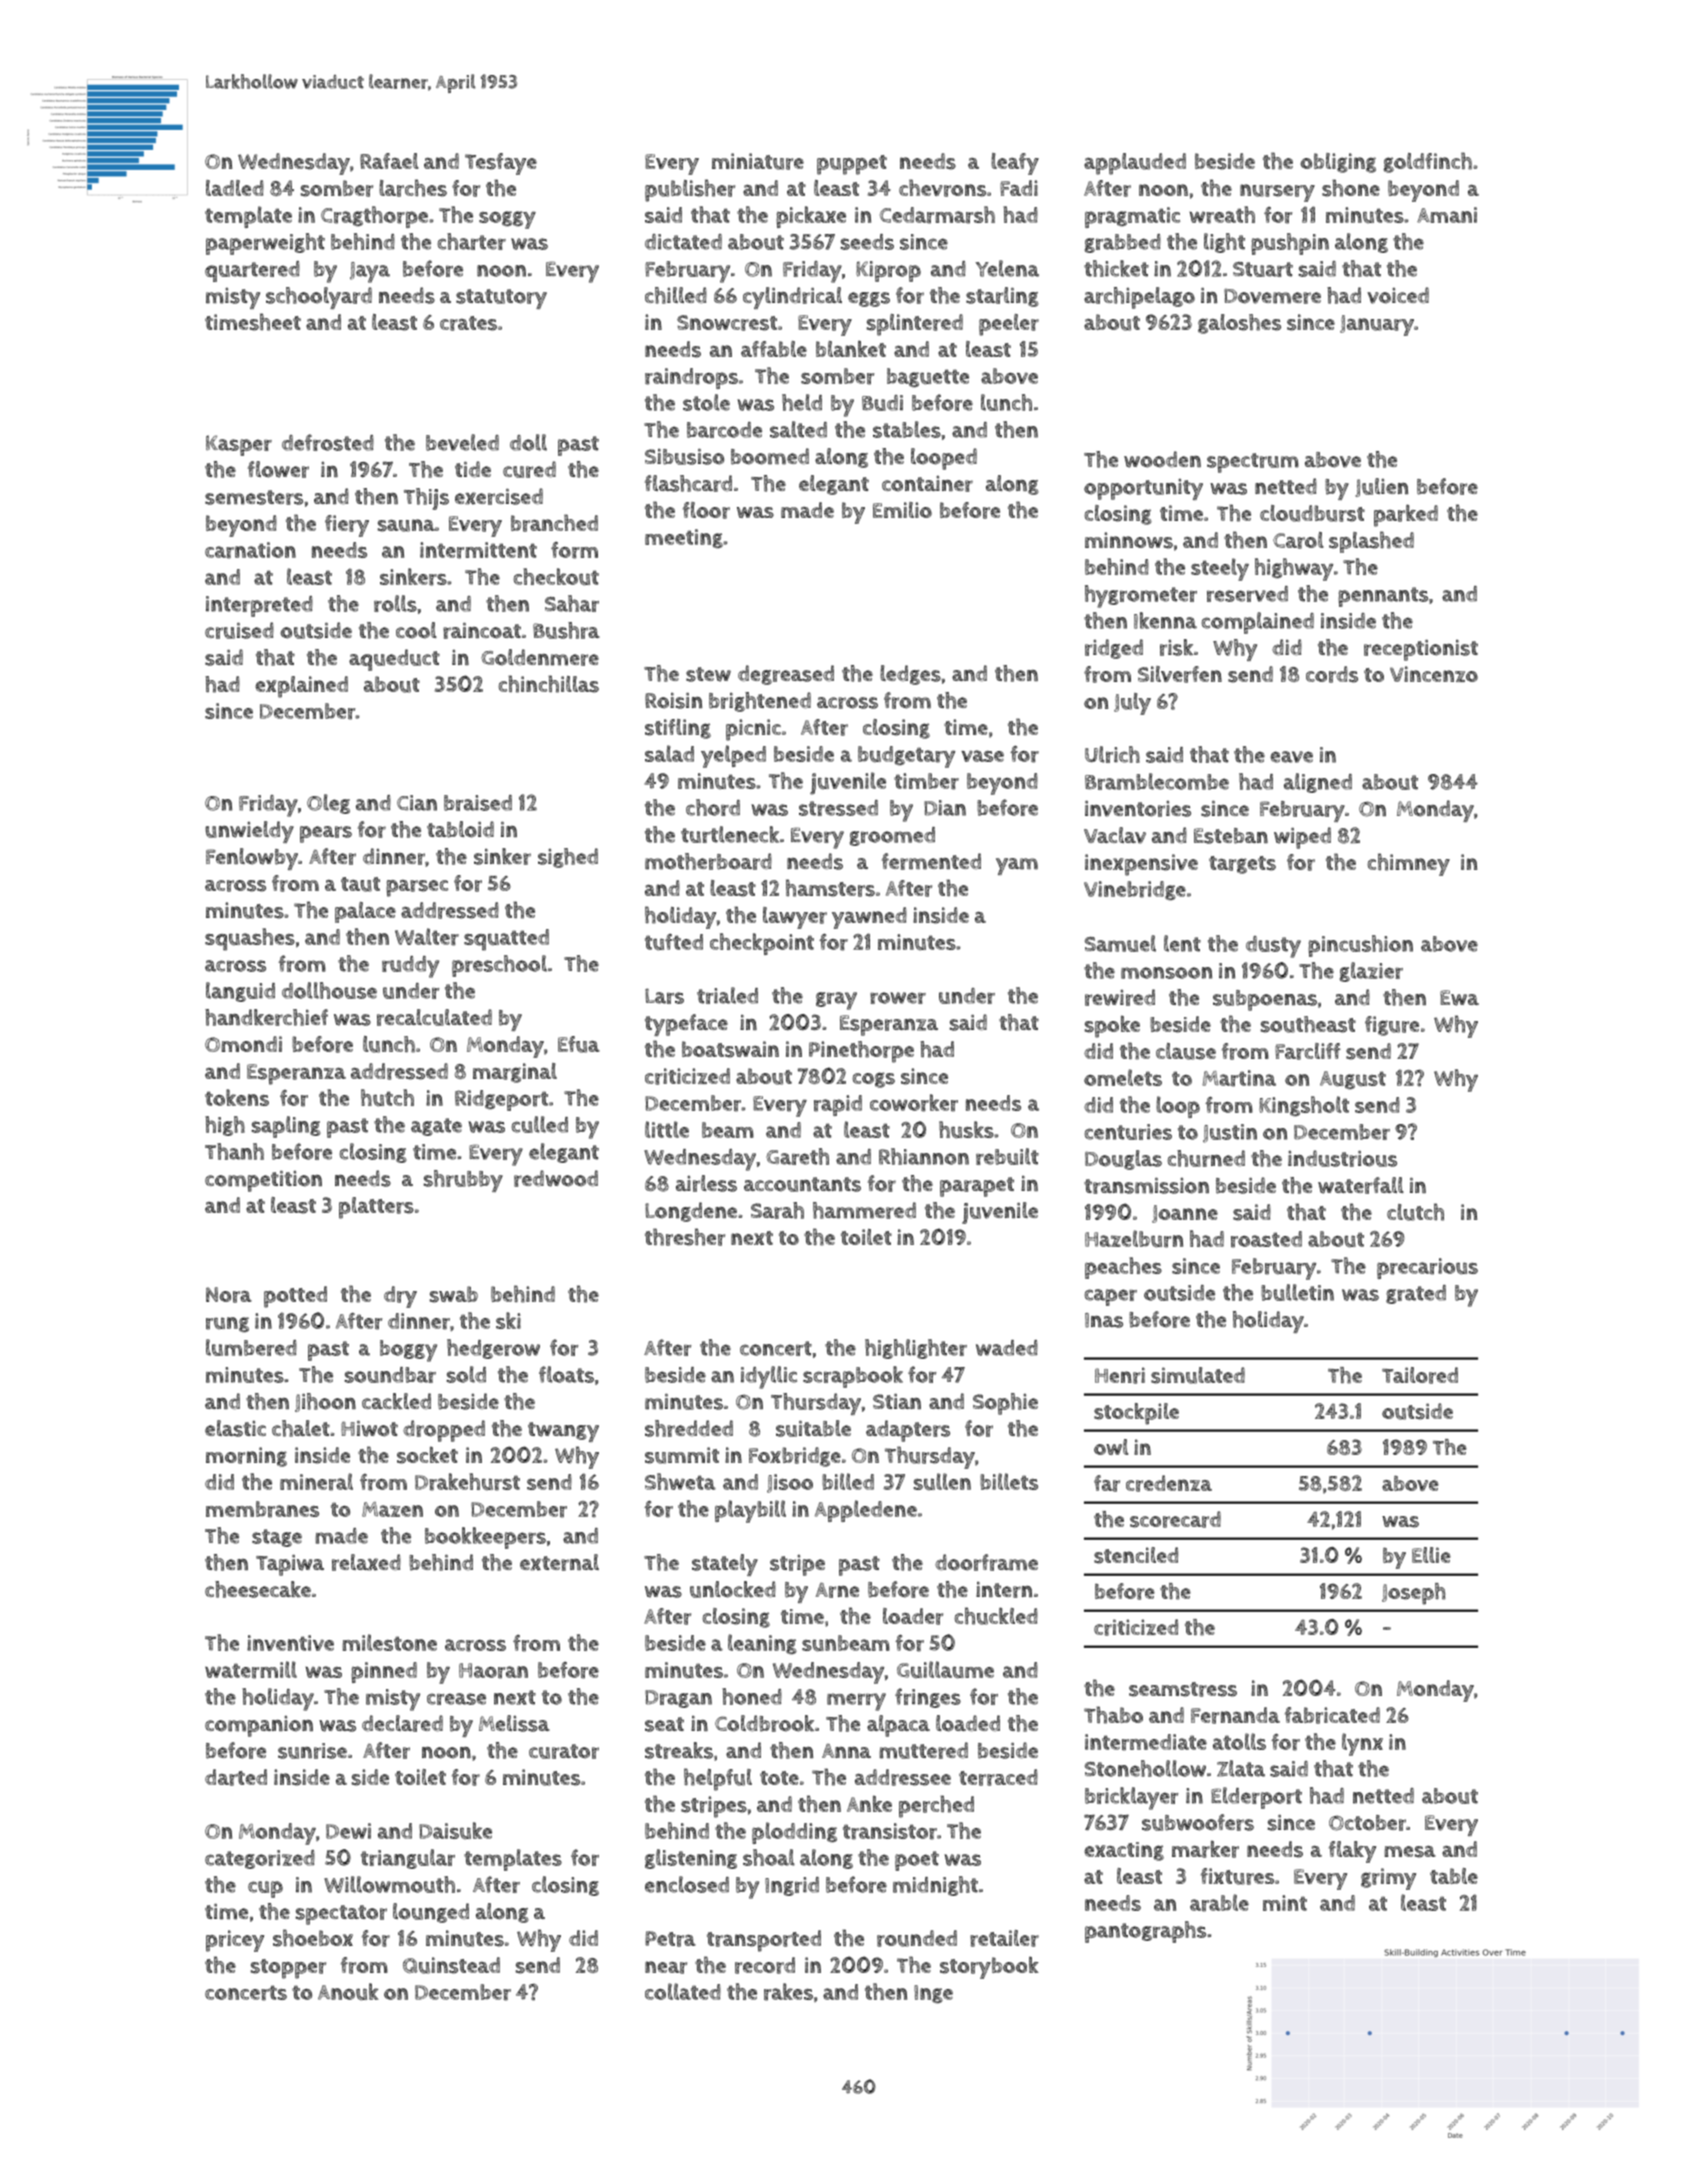 The width and height of the screenshot is (1683, 2178). I want to click on morning, so click(246, 1457).
